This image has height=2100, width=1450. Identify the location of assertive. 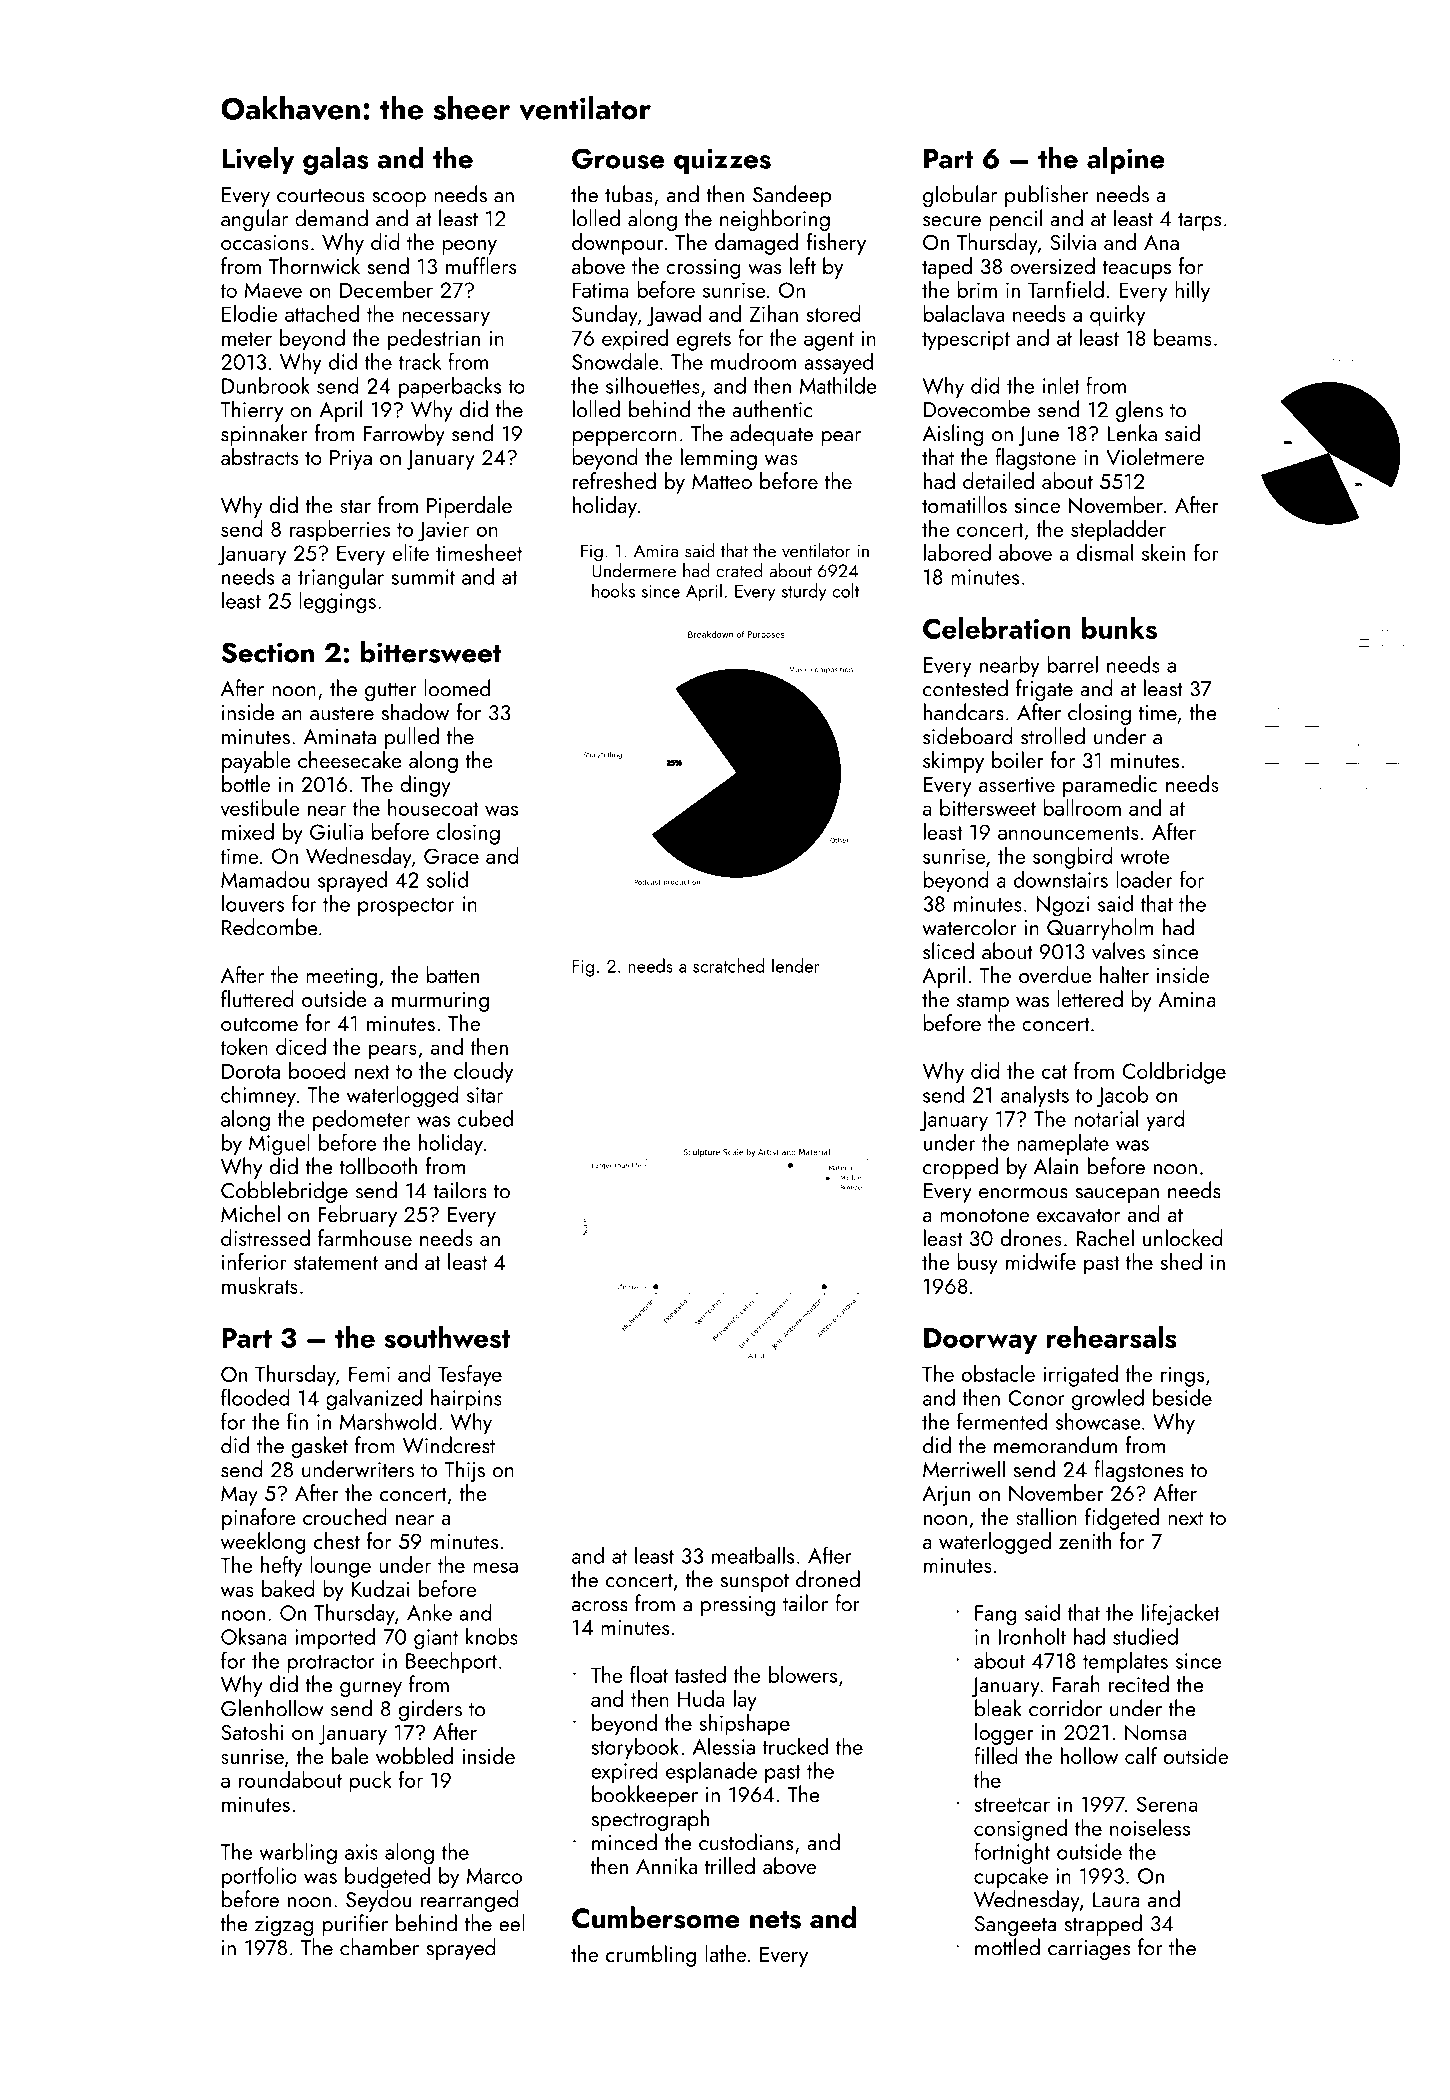
(1017, 784).
